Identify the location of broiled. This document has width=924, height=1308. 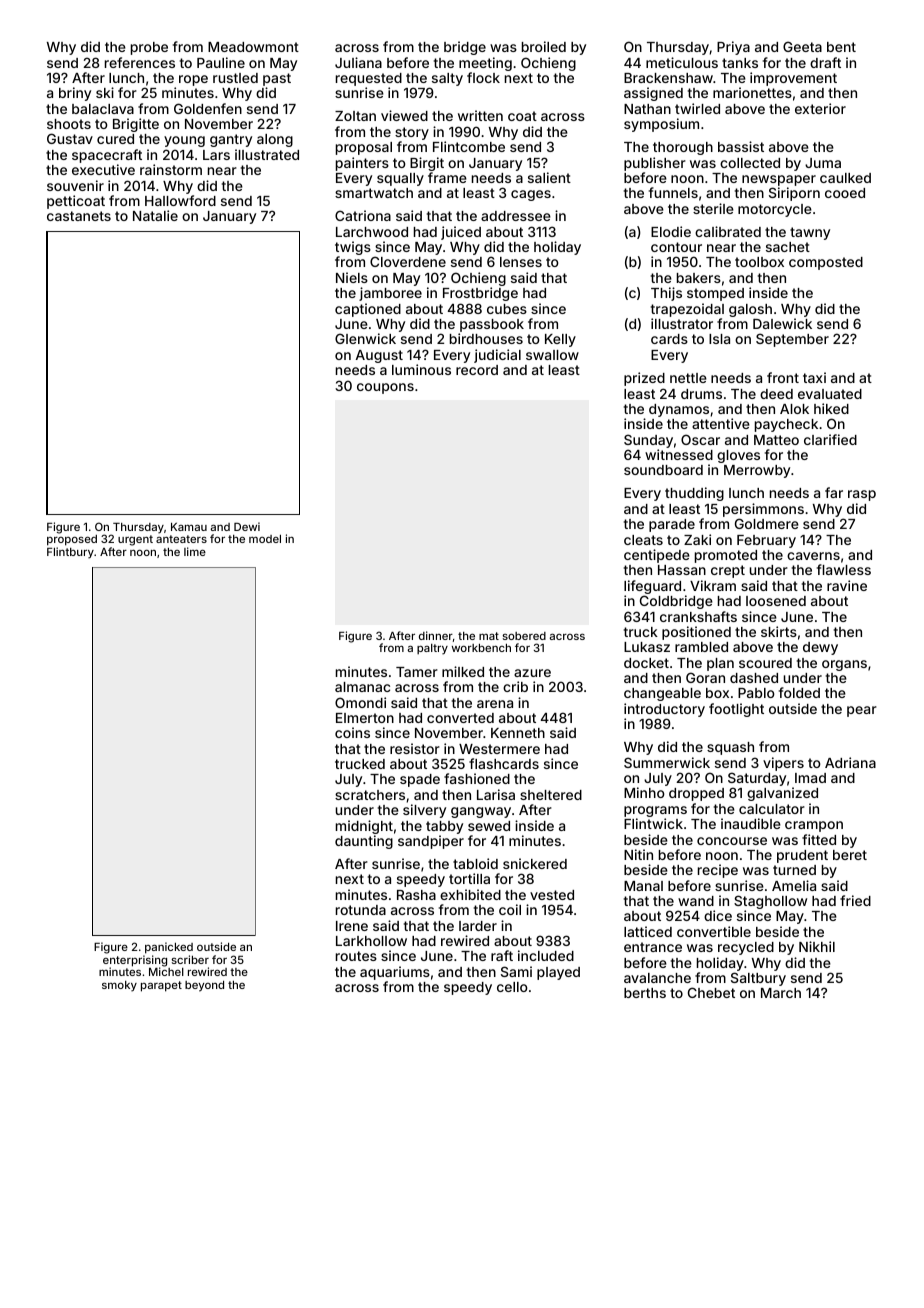
(544, 46).
